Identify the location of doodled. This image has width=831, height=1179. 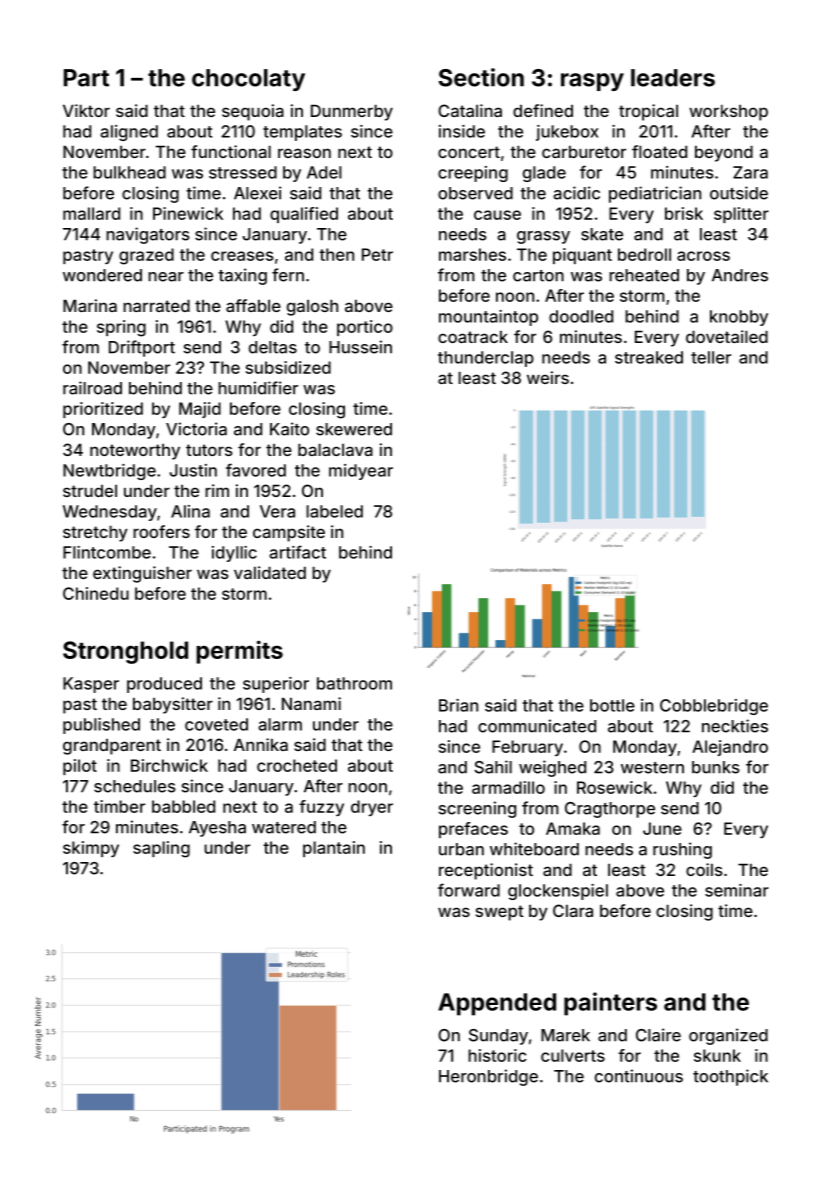
(581, 316).
